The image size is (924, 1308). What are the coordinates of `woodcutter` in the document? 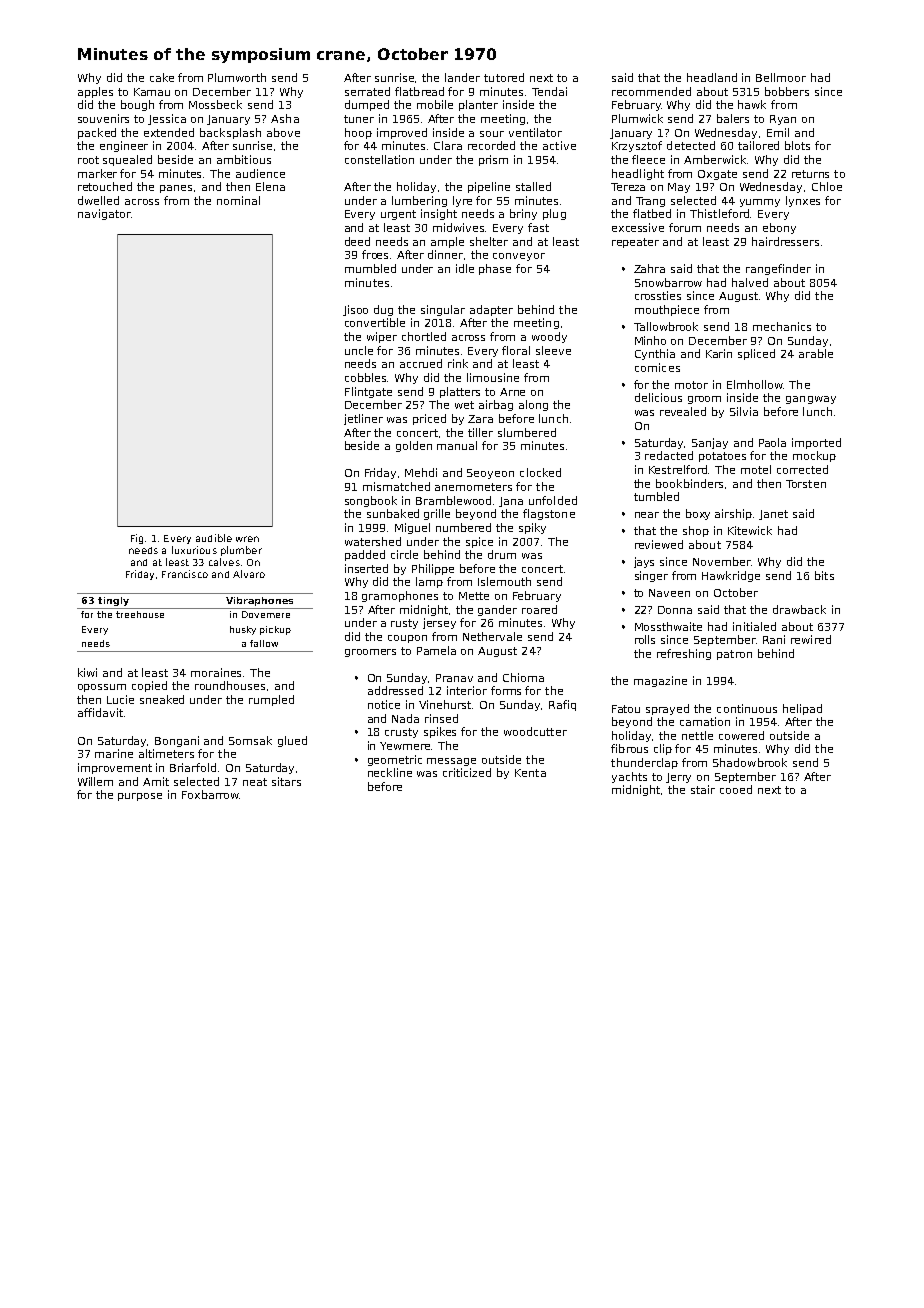 It's located at (535, 731).
